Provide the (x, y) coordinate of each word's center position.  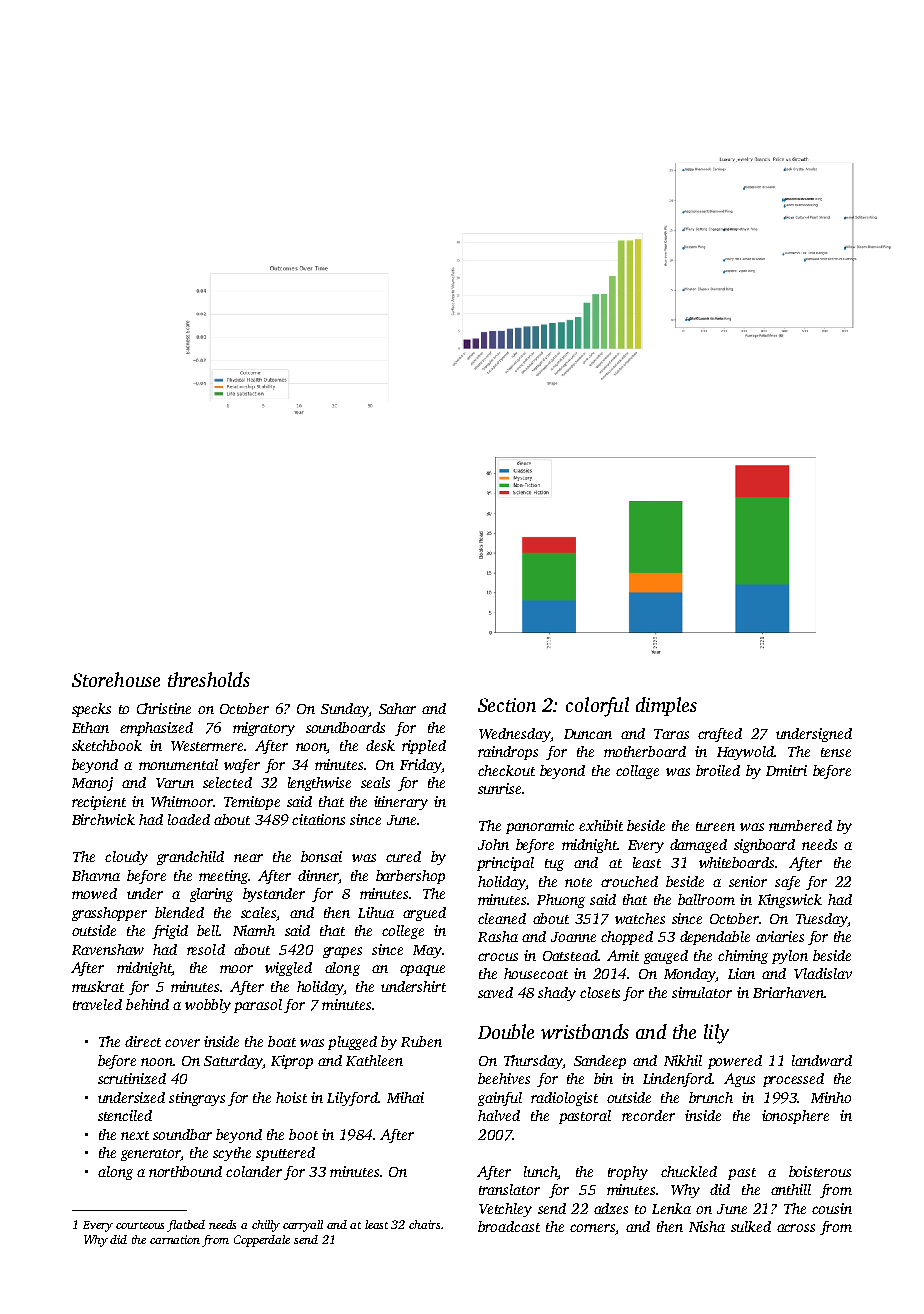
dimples (666, 706)
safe (787, 883)
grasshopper (109, 914)
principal (505, 864)
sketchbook (107, 745)
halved (499, 1115)
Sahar (397, 708)
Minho (831, 1097)
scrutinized (132, 1078)
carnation (175, 1239)
